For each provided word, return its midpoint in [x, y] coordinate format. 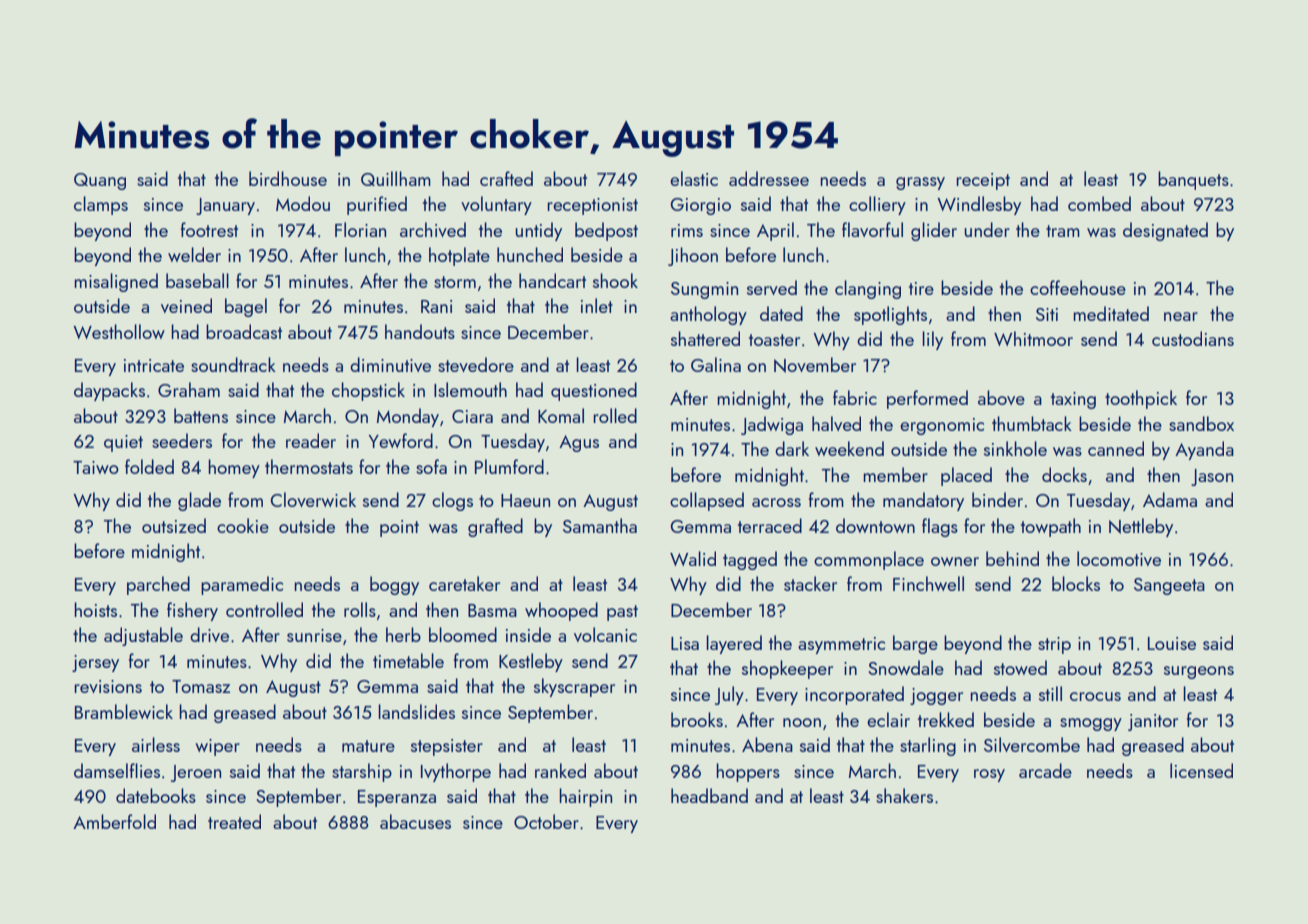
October [546, 821]
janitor [1153, 722]
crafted [506, 178]
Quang [100, 181]
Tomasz [201, 686]
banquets [1193, 180]
